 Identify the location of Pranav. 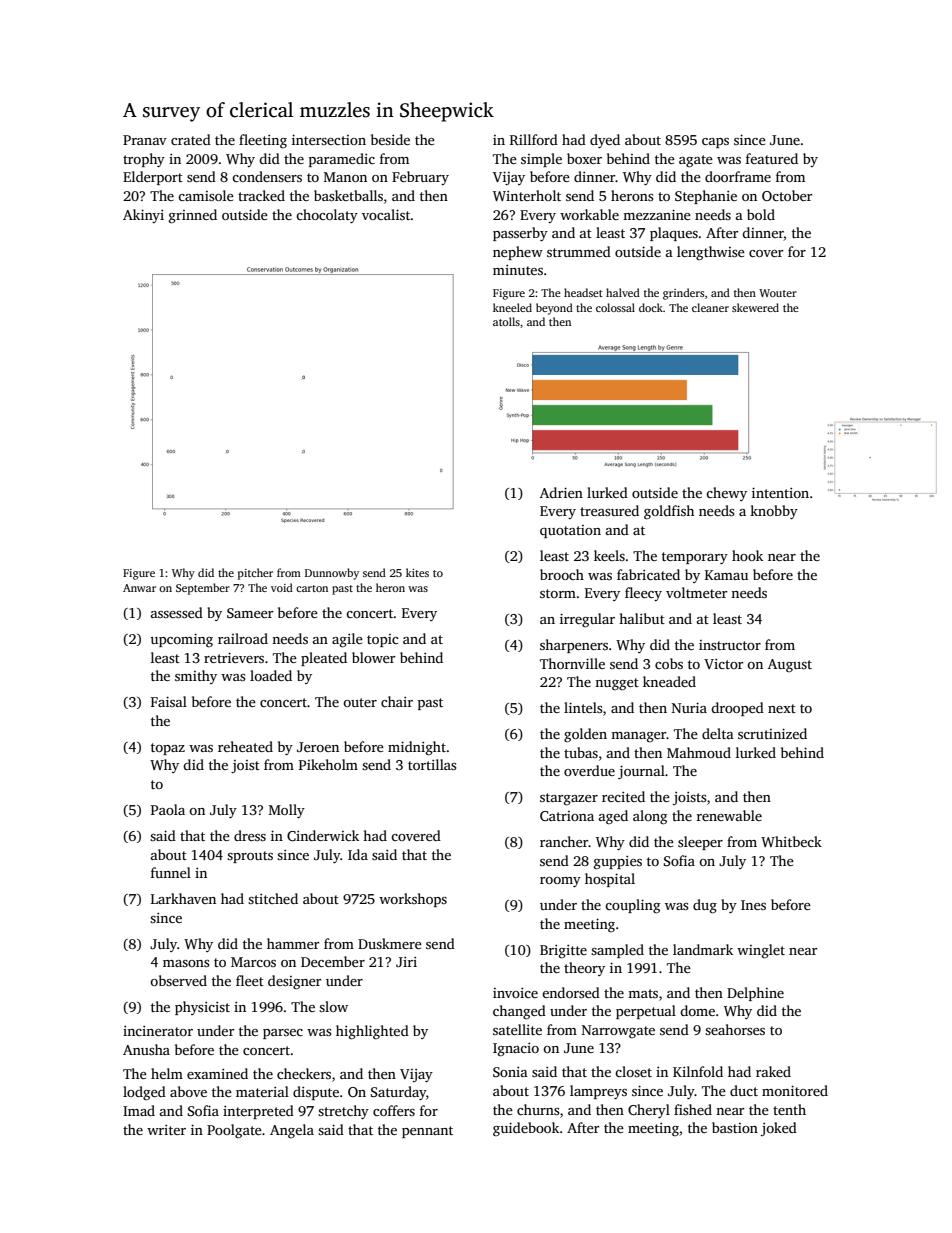
(145, 140).
